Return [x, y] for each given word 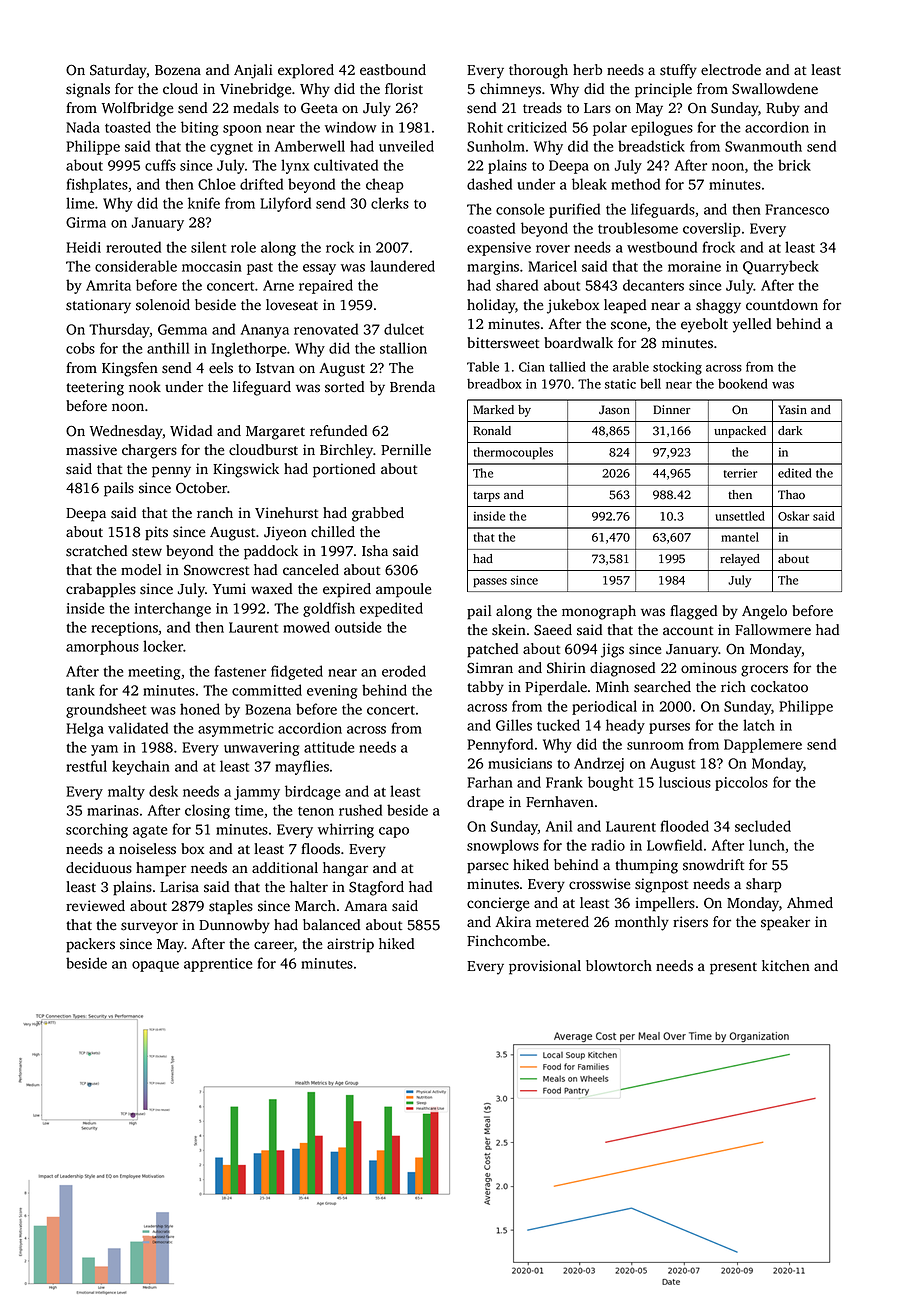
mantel [740, 537]
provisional [545, 967]
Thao [791, 494]
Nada [83, 127]
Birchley [347, 451]
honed [200, 709]
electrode [731, 70]
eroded [404, 671]
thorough [538, 71]
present [733, 968]
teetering [95, 388]
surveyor [149, 928]
